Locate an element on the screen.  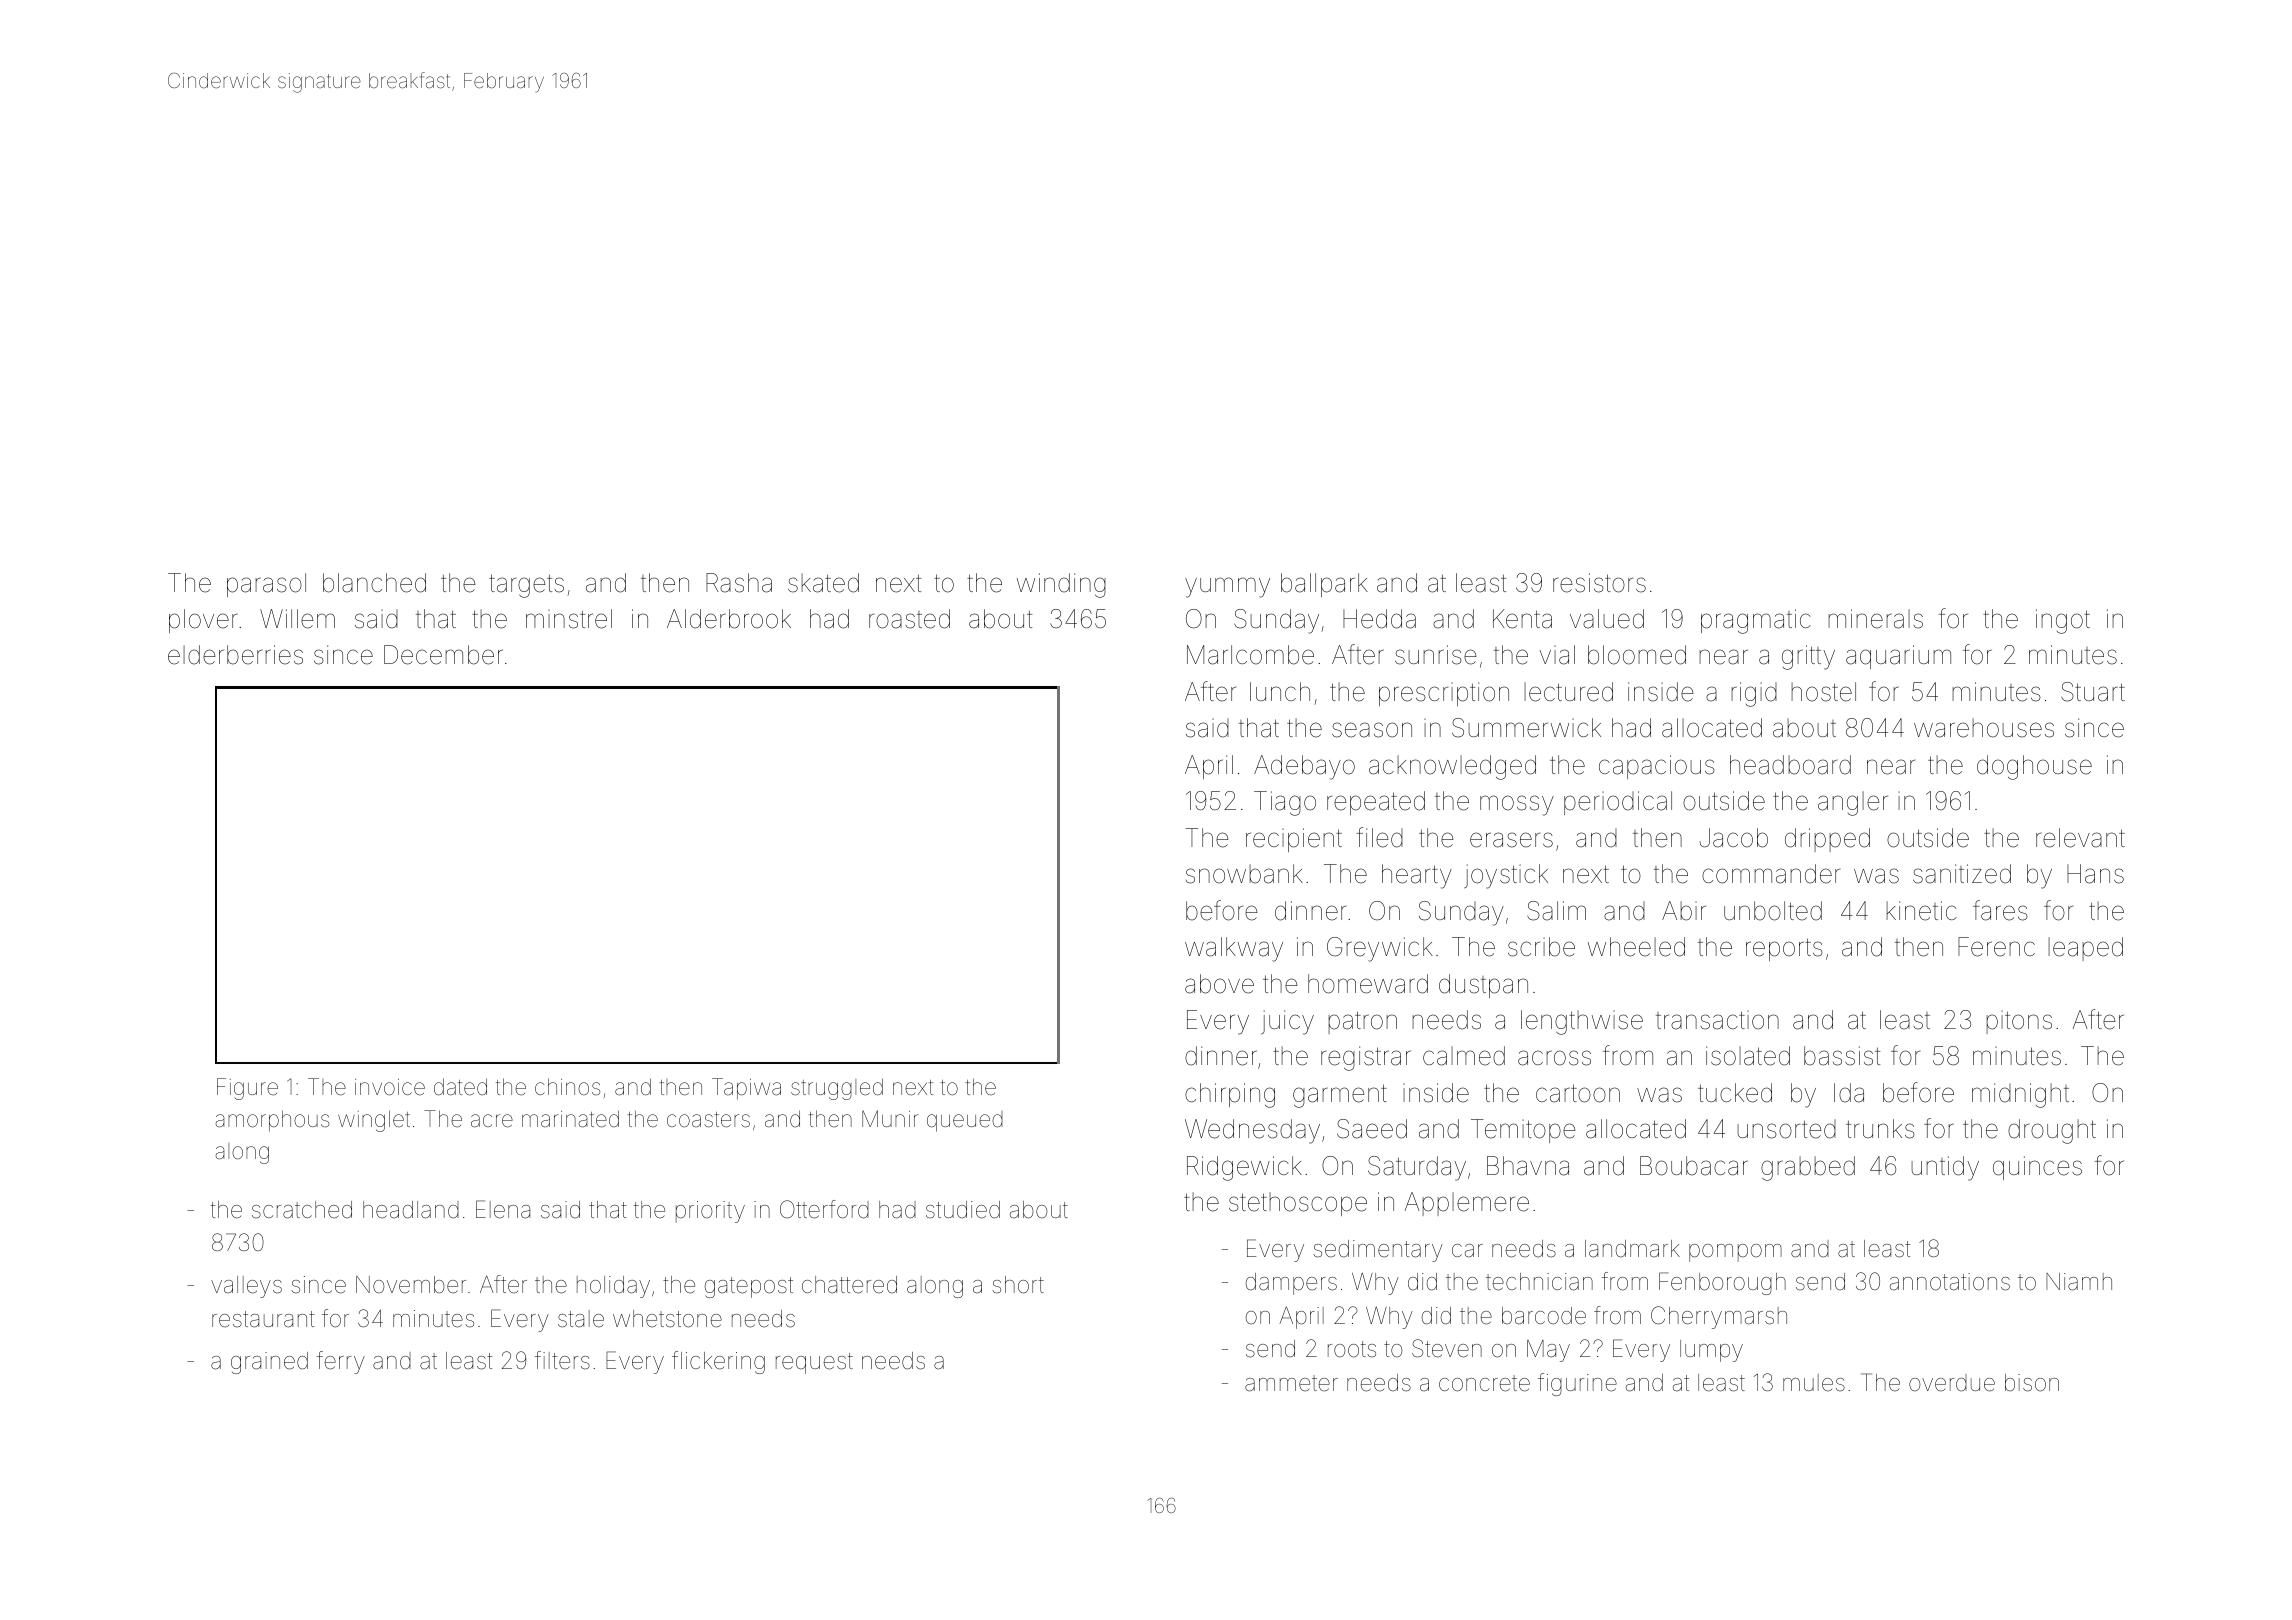
drought is located at coordinates (2052, 1131).
